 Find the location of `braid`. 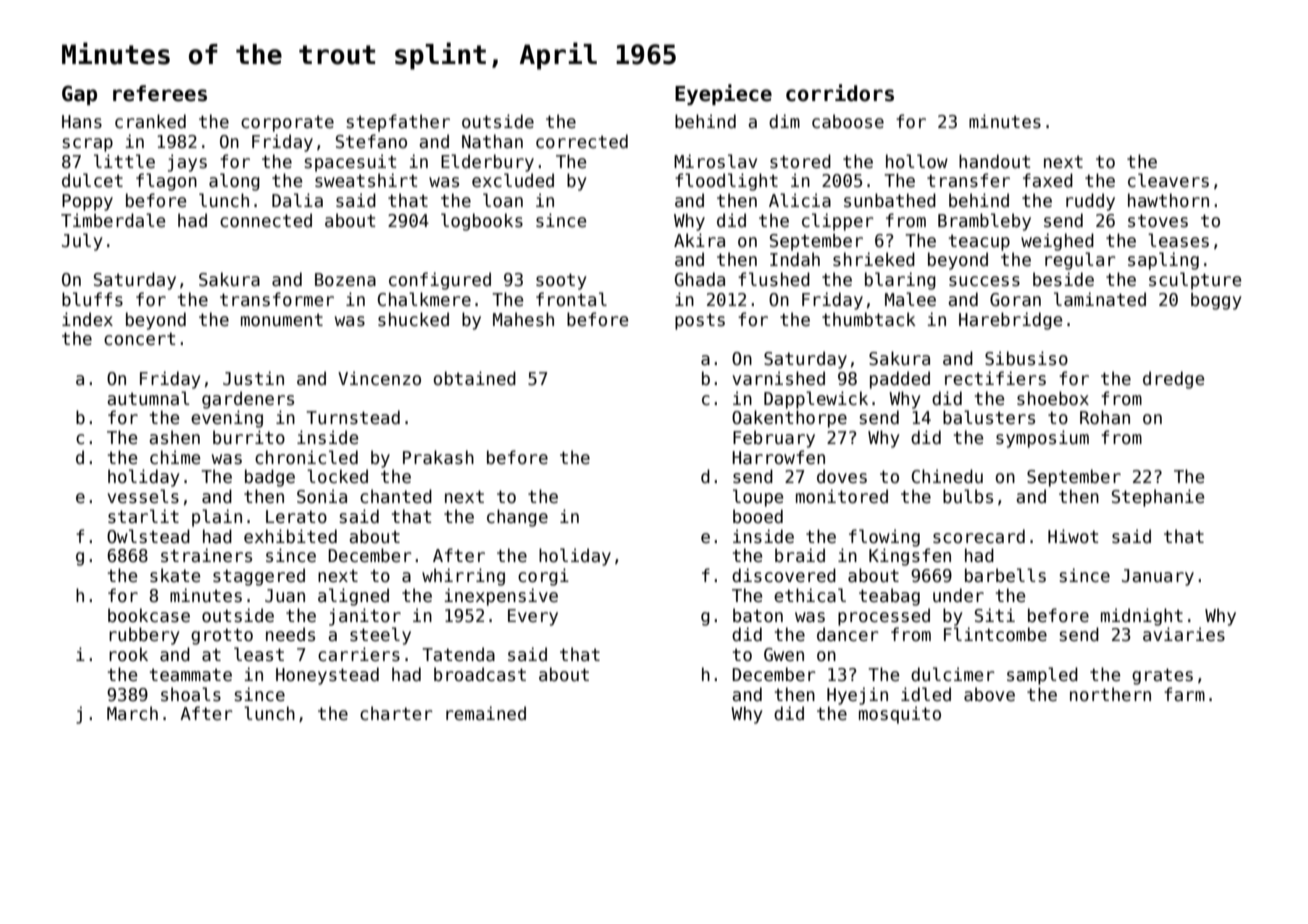

braid is located at coordinates (800, 555).
